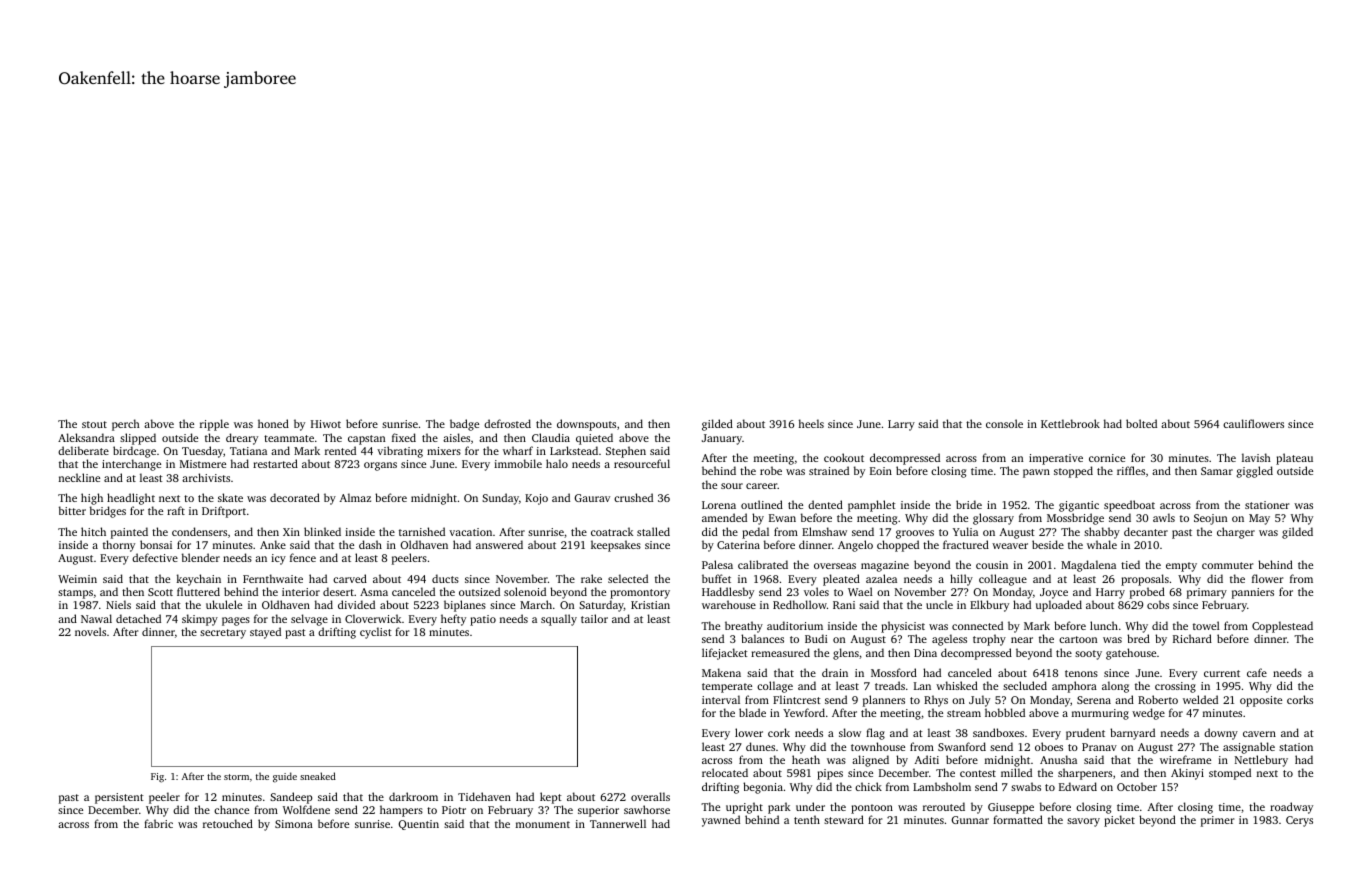 This screenshot has height=887, width=1372. I want to click on Niels, so click(118, 604).
